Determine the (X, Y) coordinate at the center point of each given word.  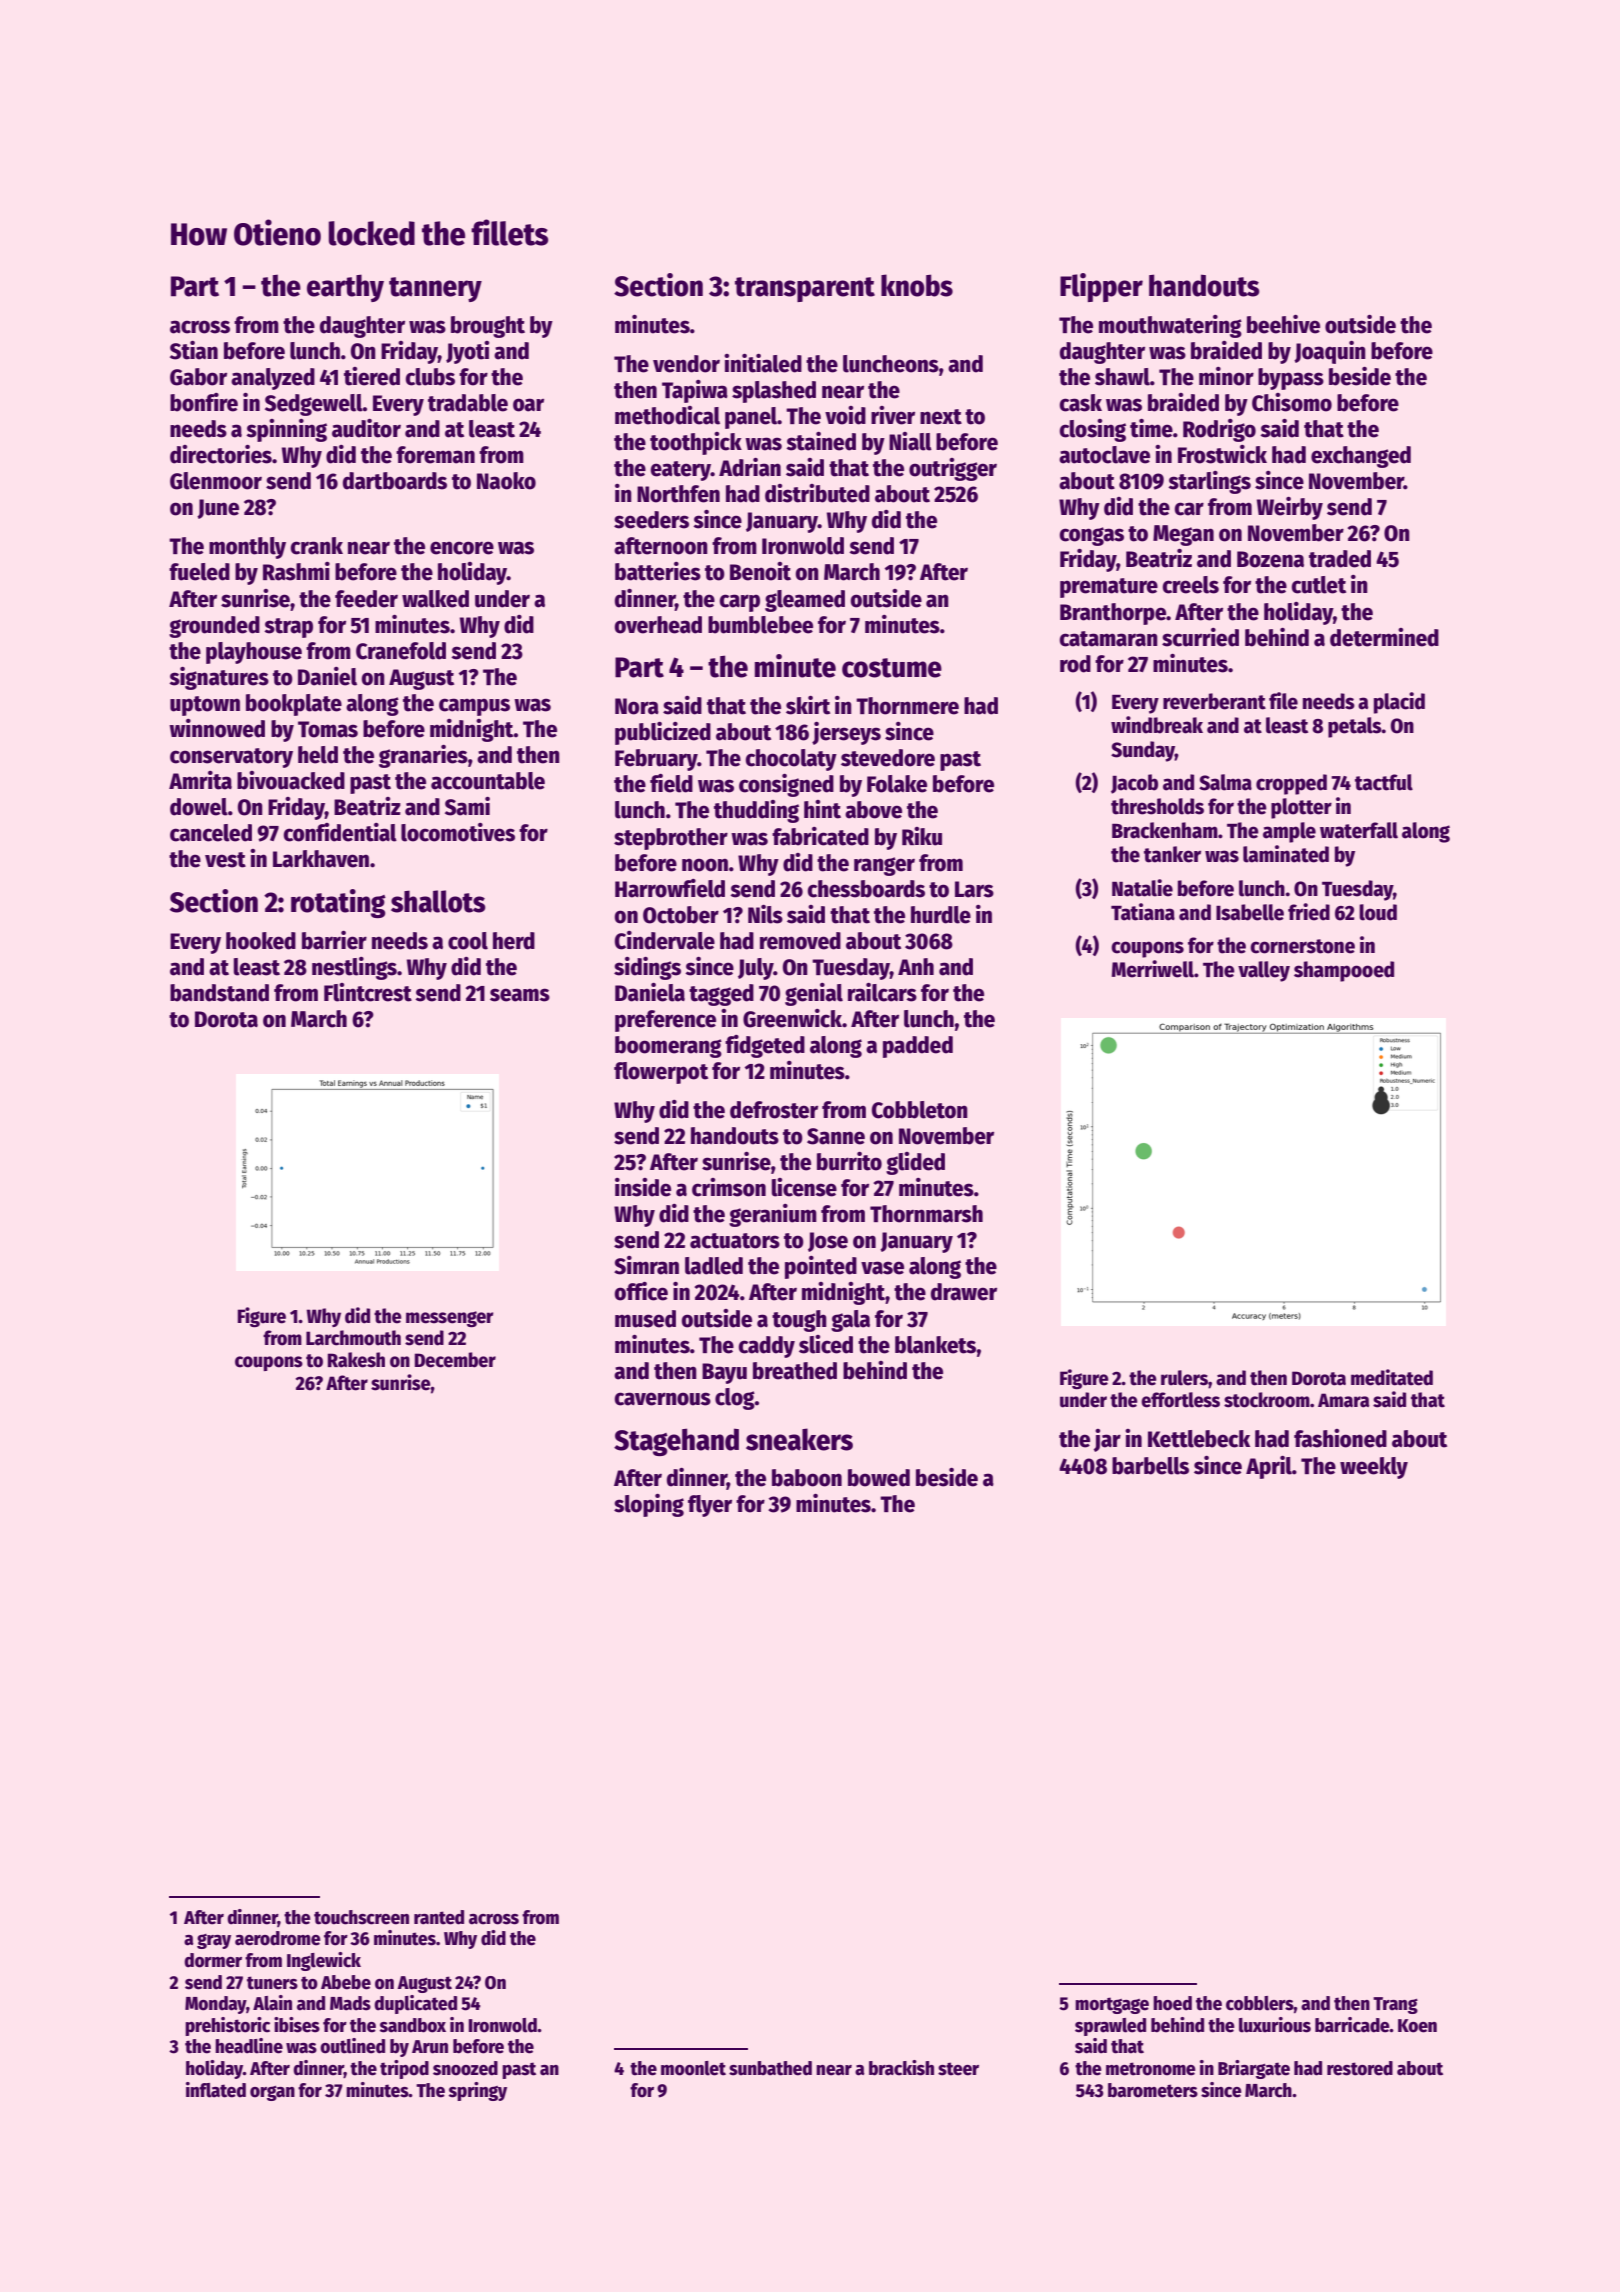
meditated (1392, 1377)
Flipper (1101, 287)
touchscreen (361, 1917)
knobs (917, 285)
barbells (1150, 1466)
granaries (423, 756)
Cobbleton (920, 1110)
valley (1264, 971)
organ (272, 2093)
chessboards (866, 889)
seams (520, 995)
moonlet (693, 2068)
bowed (879, 1478)
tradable (468, 403)
